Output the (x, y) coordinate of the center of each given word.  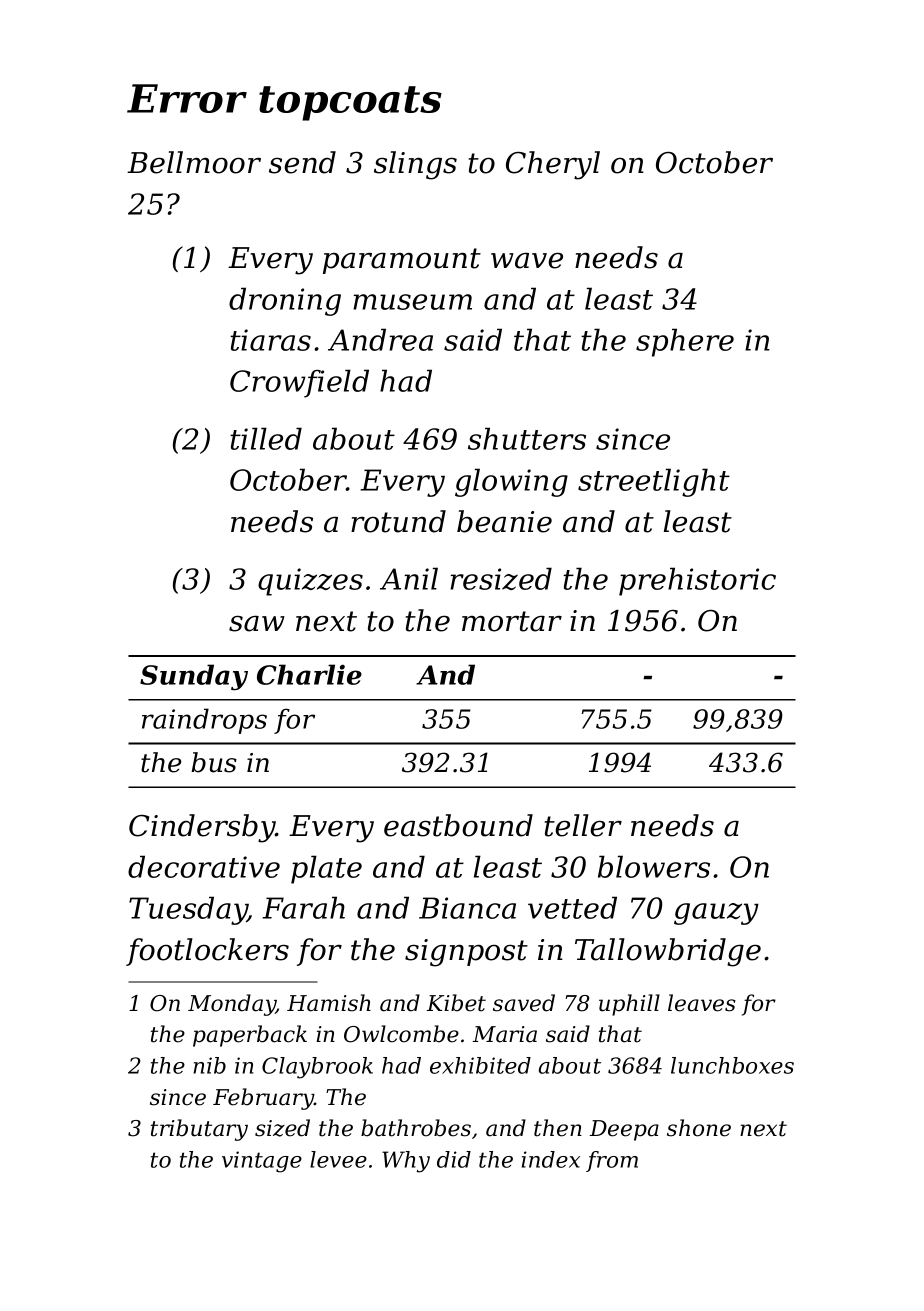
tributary (199, 1130)
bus (214, 762)
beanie (504, 521)
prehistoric (697, 581)
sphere (685, 342)
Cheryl (553, 165)
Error (187, 98)
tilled (266, 438)
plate (326, 869)
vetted (572, 907)
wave (527, 260)
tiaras (270, 340)
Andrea (380, 339)
